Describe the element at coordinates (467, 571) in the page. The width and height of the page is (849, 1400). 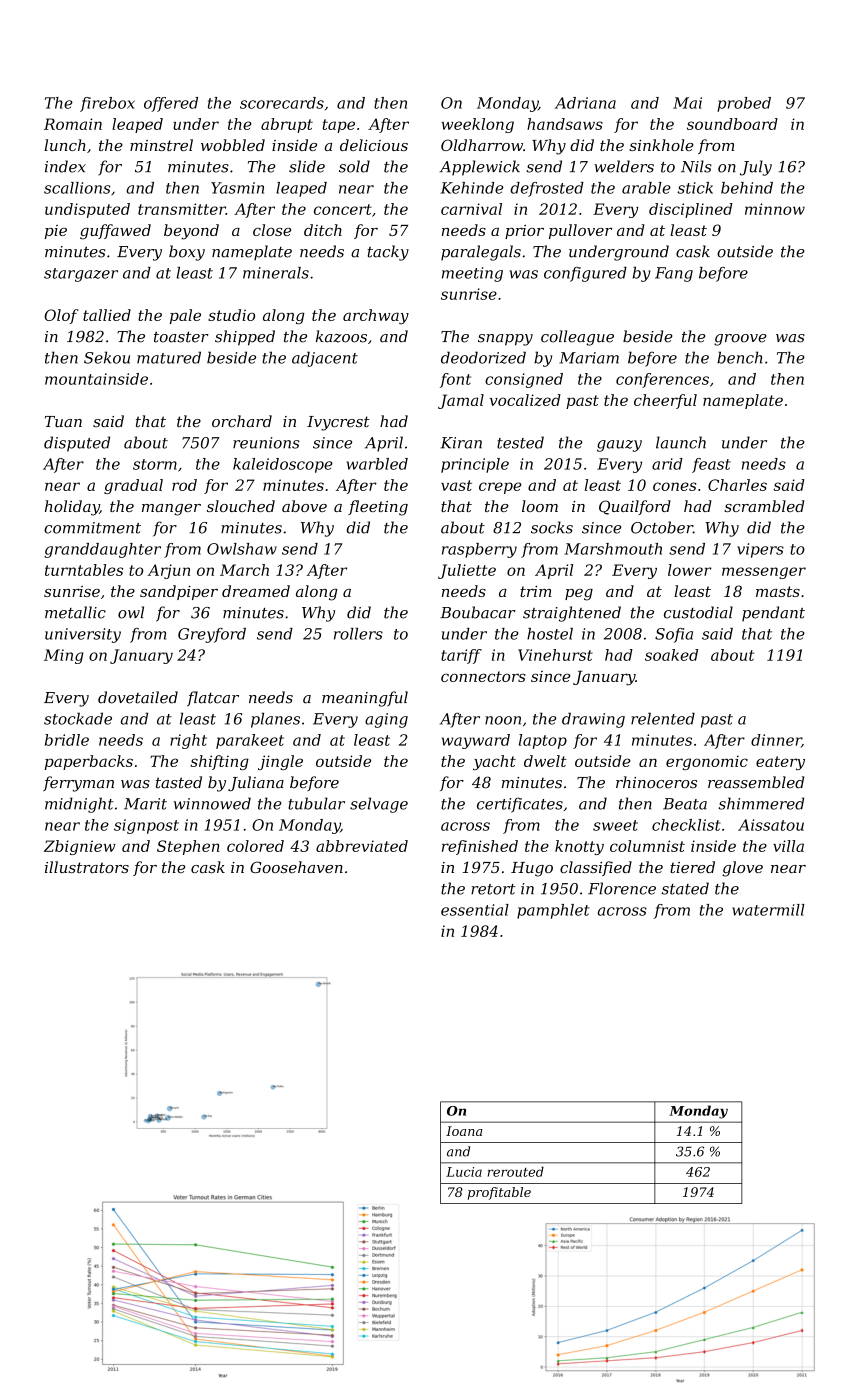
I see `Juliette` at that location.
